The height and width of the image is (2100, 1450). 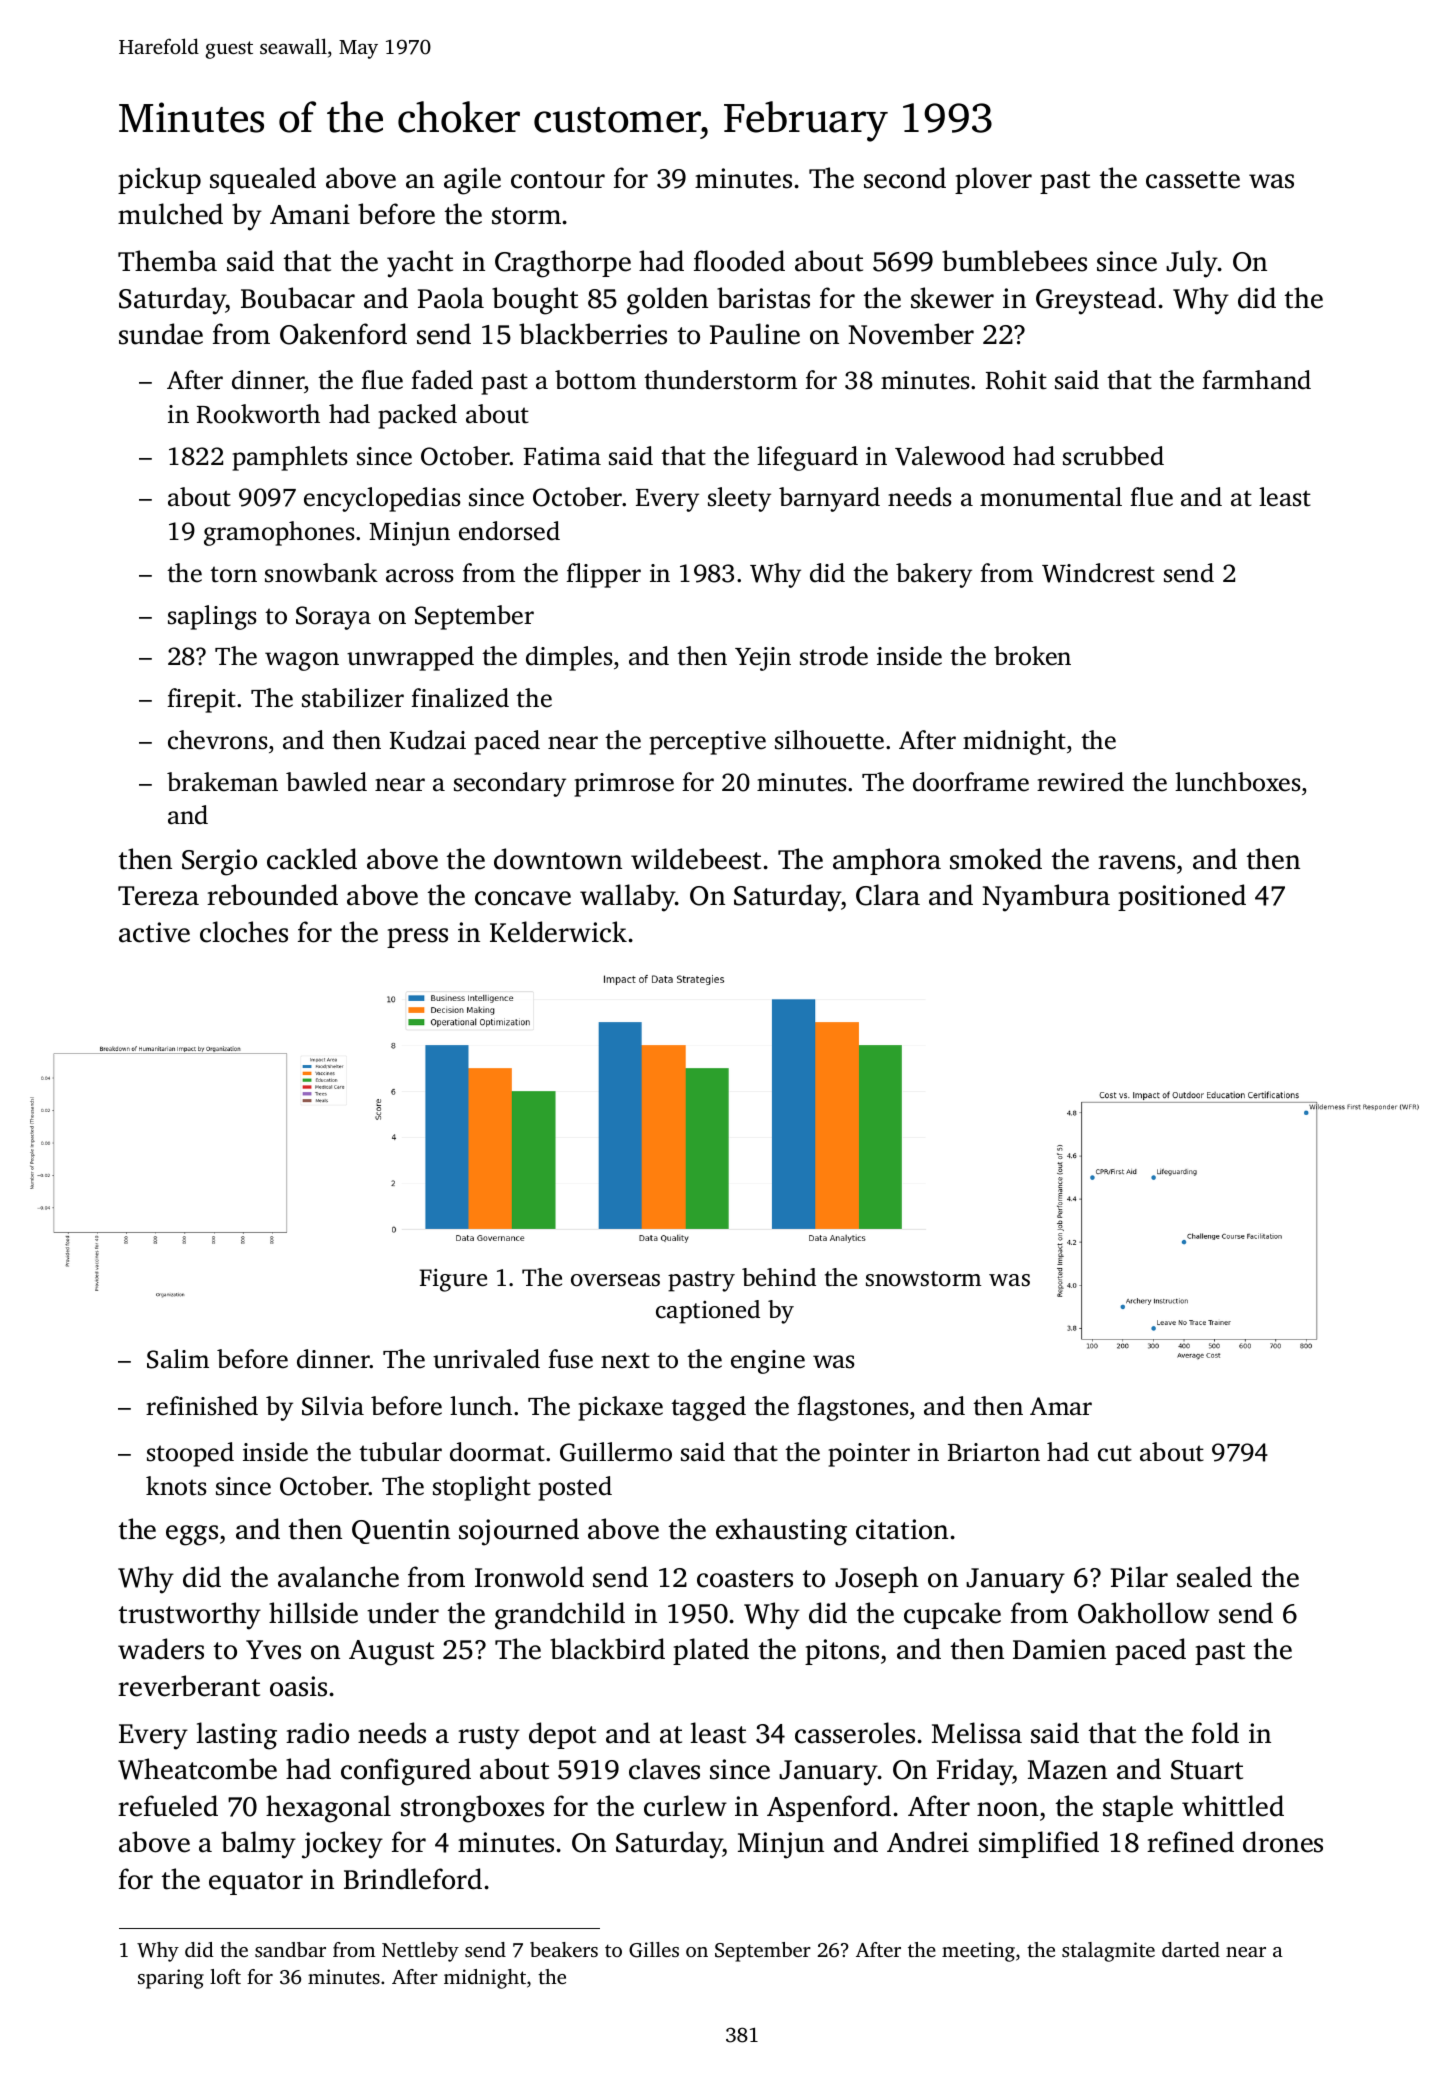 I want to click on press, so click(x=417, y=938).
